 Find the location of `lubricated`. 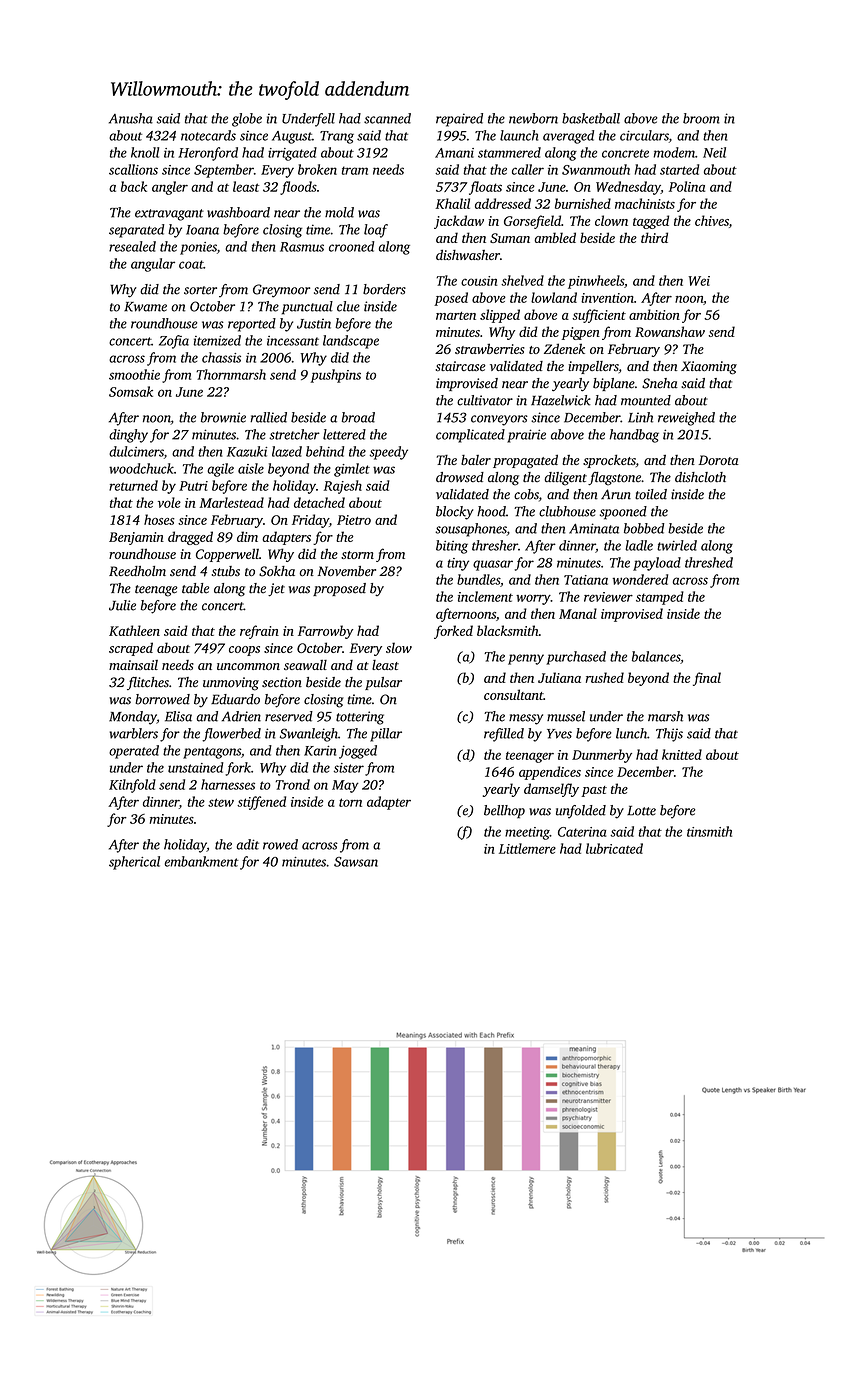

lubricated is located at coordinates (614, 848).
